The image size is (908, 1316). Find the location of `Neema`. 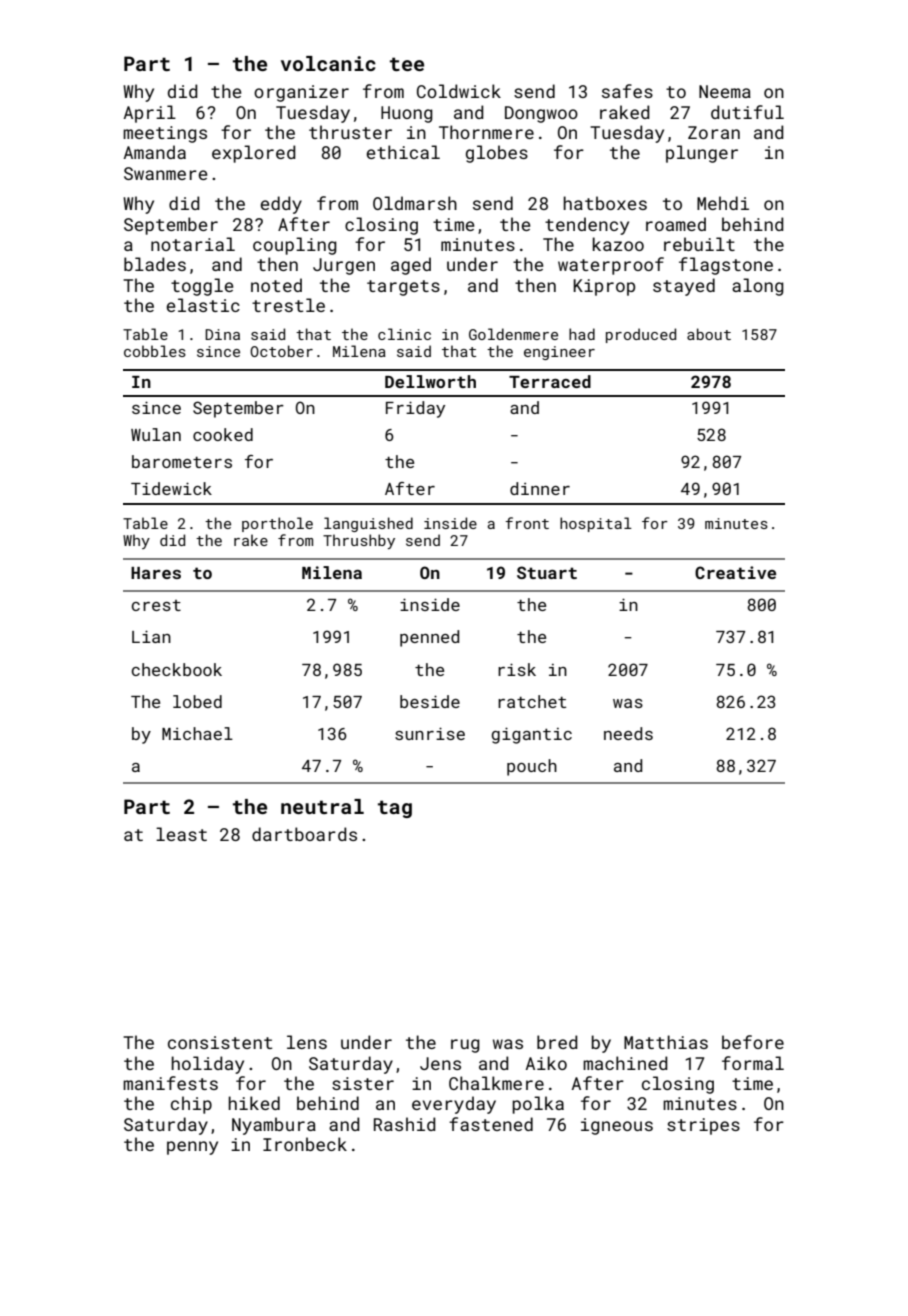

Neema is located at coordinates (725, 91).
